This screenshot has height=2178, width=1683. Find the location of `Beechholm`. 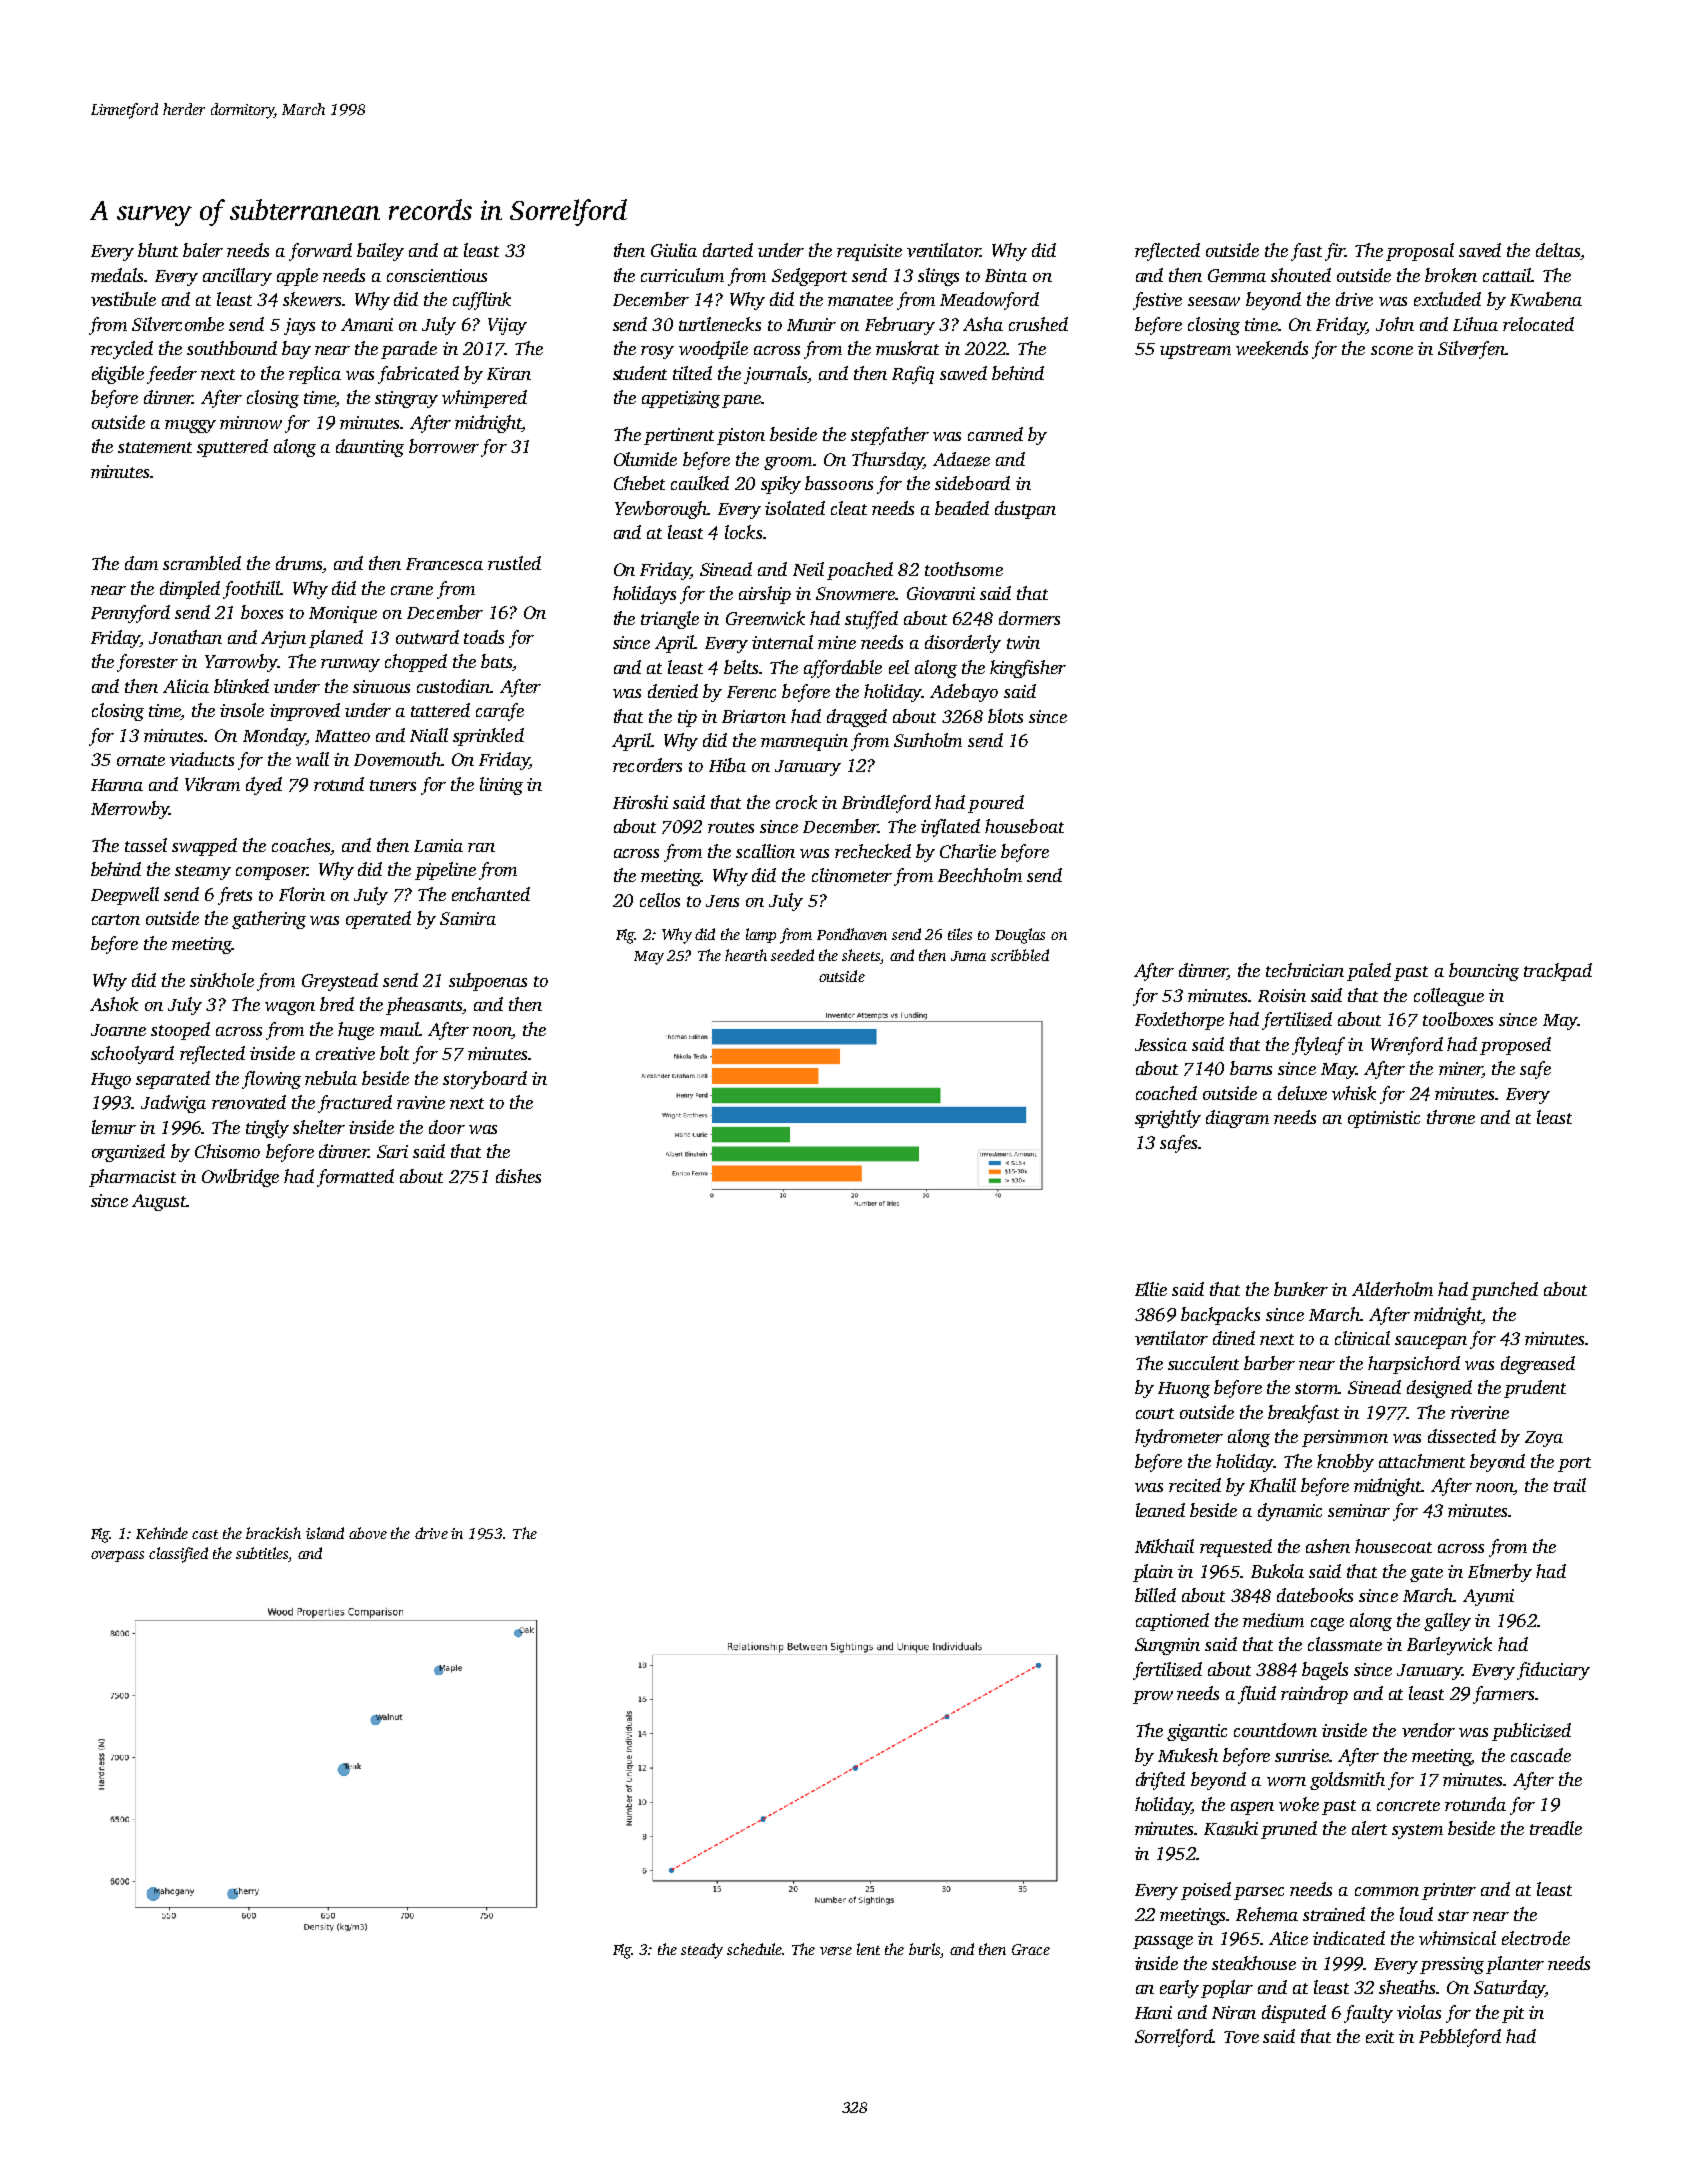

Beechholm is located at coordinates (980, 875).
